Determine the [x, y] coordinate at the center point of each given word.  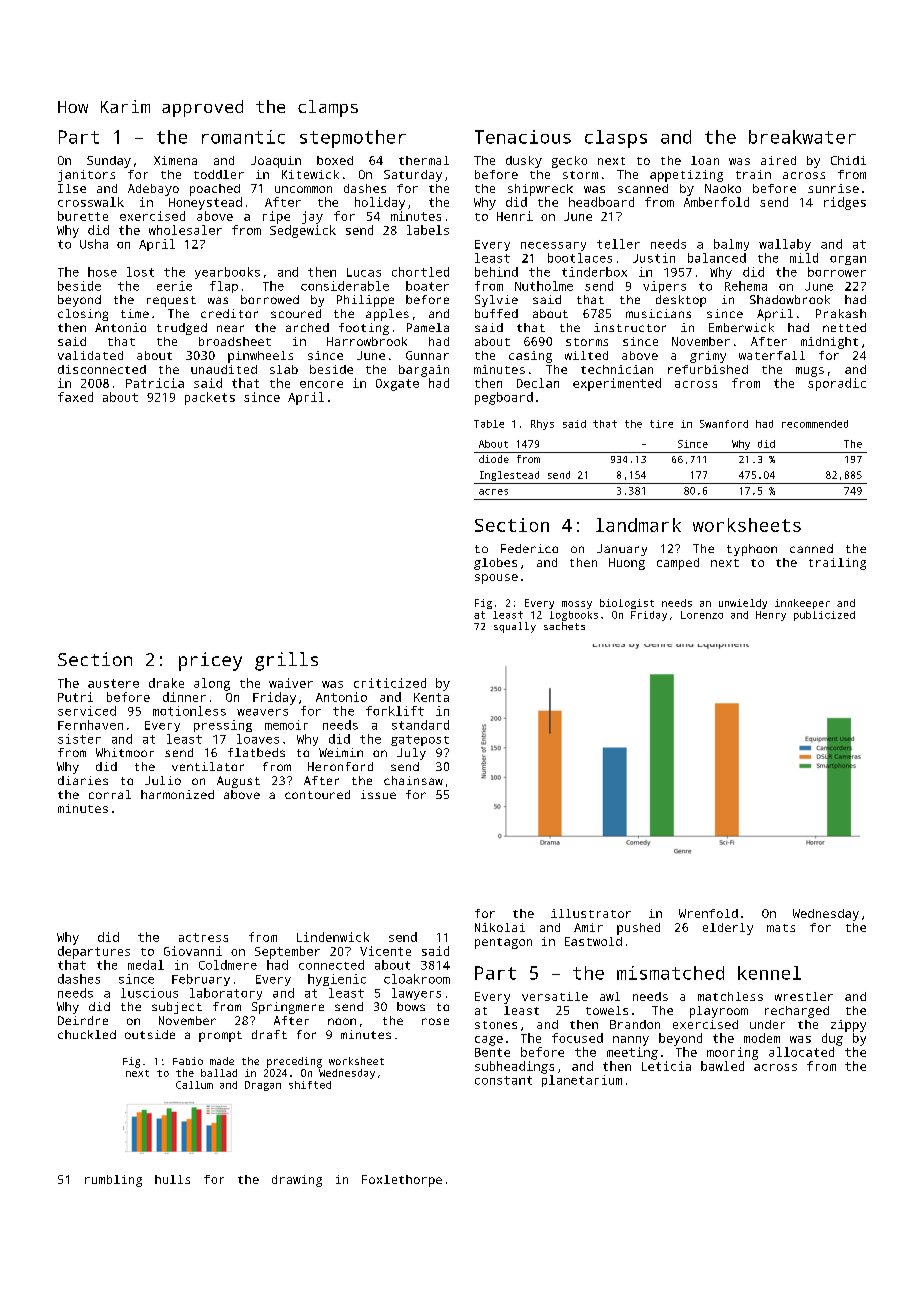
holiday [380, 203]
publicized [824, 616]
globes [495, 564]
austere [113, 683]
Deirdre [83, 1020]
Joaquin [276, 162]
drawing [297, 1181]
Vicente [385, 951]
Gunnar [427, 355]
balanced [717, 258]
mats [781, 928]
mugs [810, 372]
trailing [837, 564]
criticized [390, 683]
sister [79, 739]
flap [224, 287]
